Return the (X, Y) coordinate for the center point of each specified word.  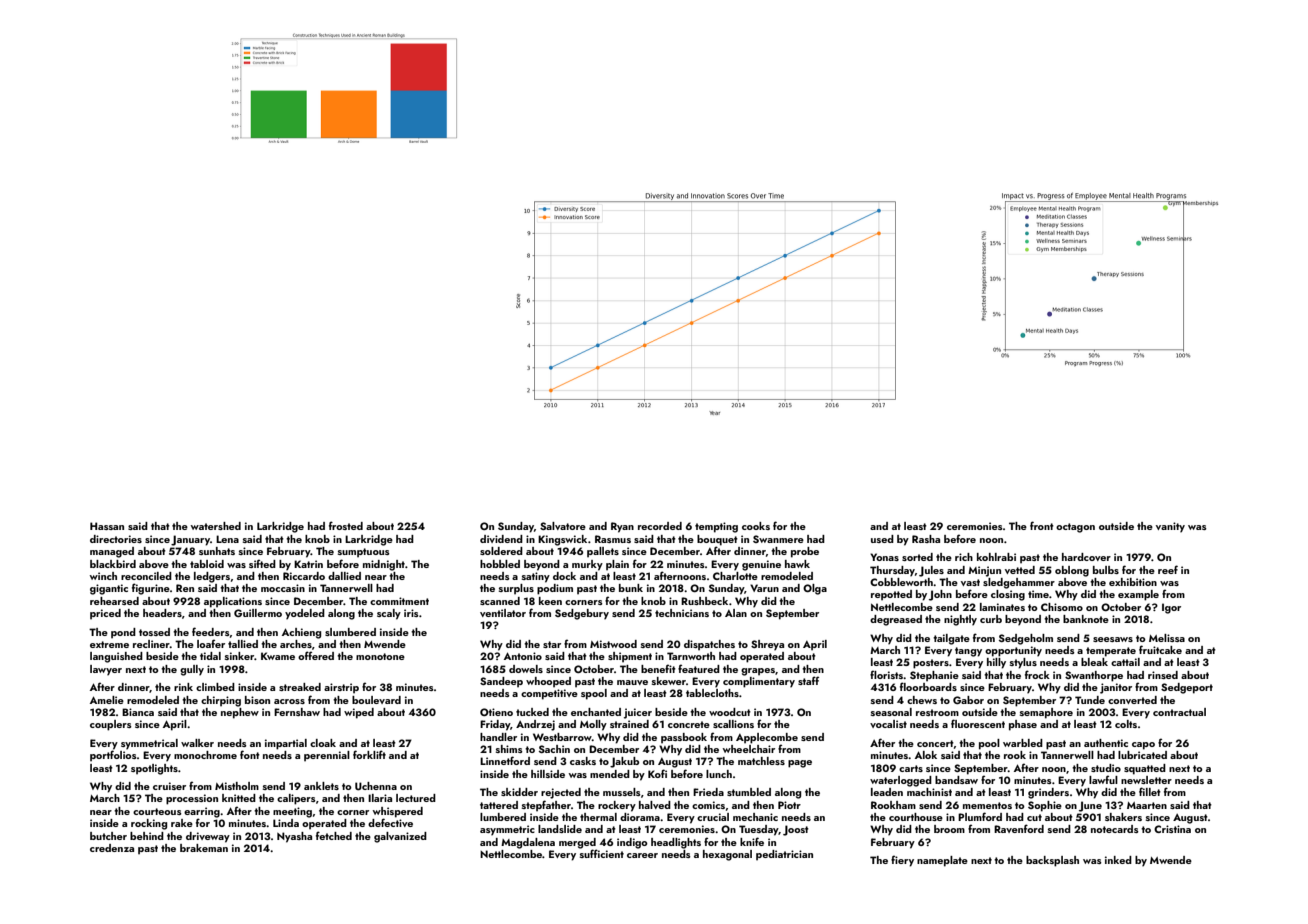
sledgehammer (1019, 583)
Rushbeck (704, 601)
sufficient (602, 853)
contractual (1179, 712)
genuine (761, 565)
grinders (1048, 793)
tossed (154, 632)
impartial (286, 744)
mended (610, 774)
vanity (1170, 527)
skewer (669, 681)
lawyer (106, 670)
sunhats (217, 551)
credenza (112, 848)
